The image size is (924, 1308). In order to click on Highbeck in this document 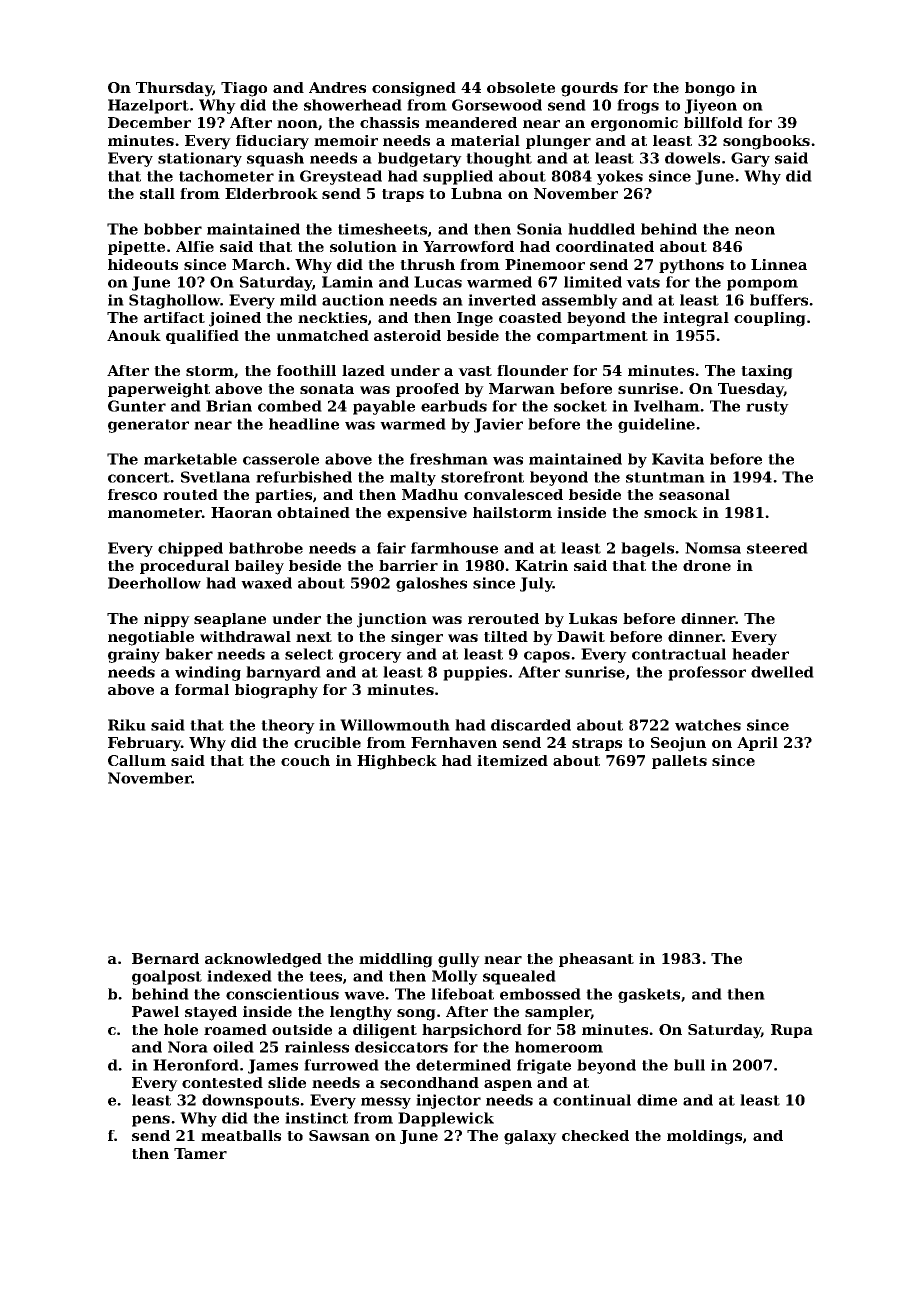, I will do `click(397, 762)`.
